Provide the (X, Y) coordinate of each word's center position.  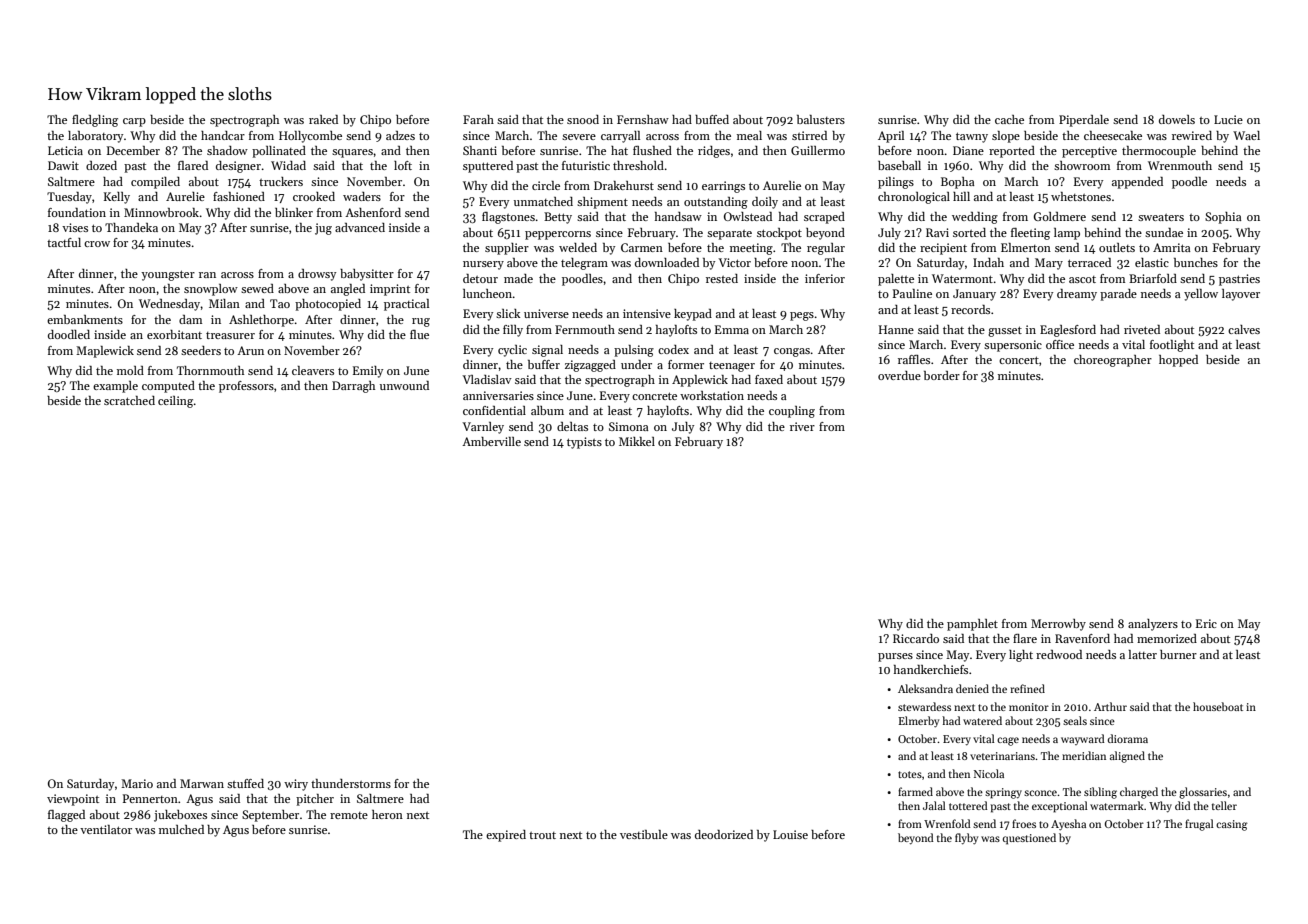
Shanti (480, 150)
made (518, 278)
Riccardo (916, 638)
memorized (1167, 638)
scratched (129, 400)
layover (1241, 295)
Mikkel (637, 441)
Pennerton (150, 798)
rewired (1192, 135)
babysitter (367, 275)
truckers (281, 181)
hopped (1178, 361)
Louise (790, 834)
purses (895, 657)
